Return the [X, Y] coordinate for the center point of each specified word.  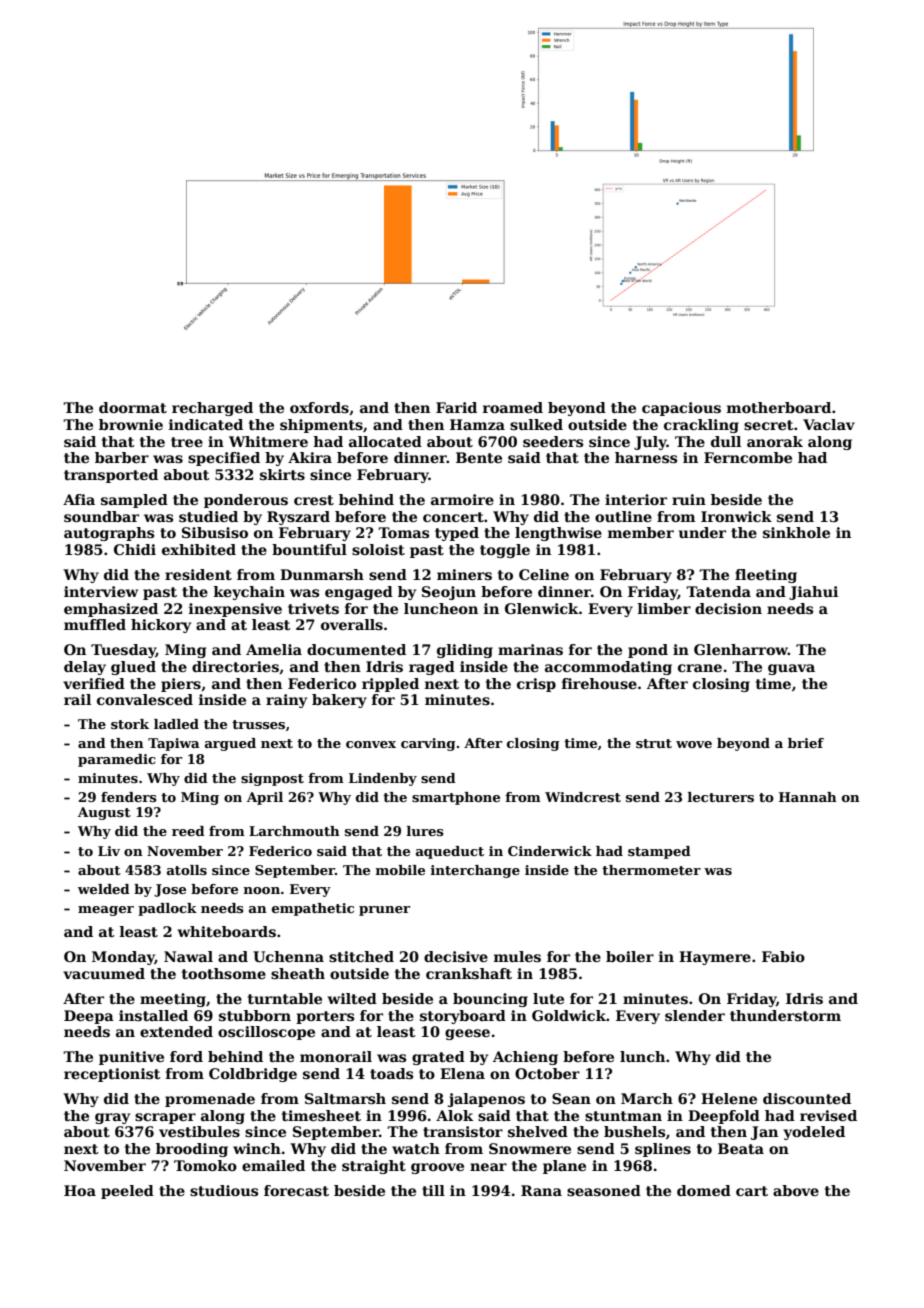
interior [636, 499]
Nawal [188, 956]
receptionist [112, 1075]
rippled [390, 685]
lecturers [721, 797]
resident [198, 574]
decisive [456, 956]
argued [230, 744]
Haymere [715, 958]
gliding [465, 651]
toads [391, 1073]
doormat [133, 407]
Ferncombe [748, 457]
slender [695, 1015]
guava [791, 669]
